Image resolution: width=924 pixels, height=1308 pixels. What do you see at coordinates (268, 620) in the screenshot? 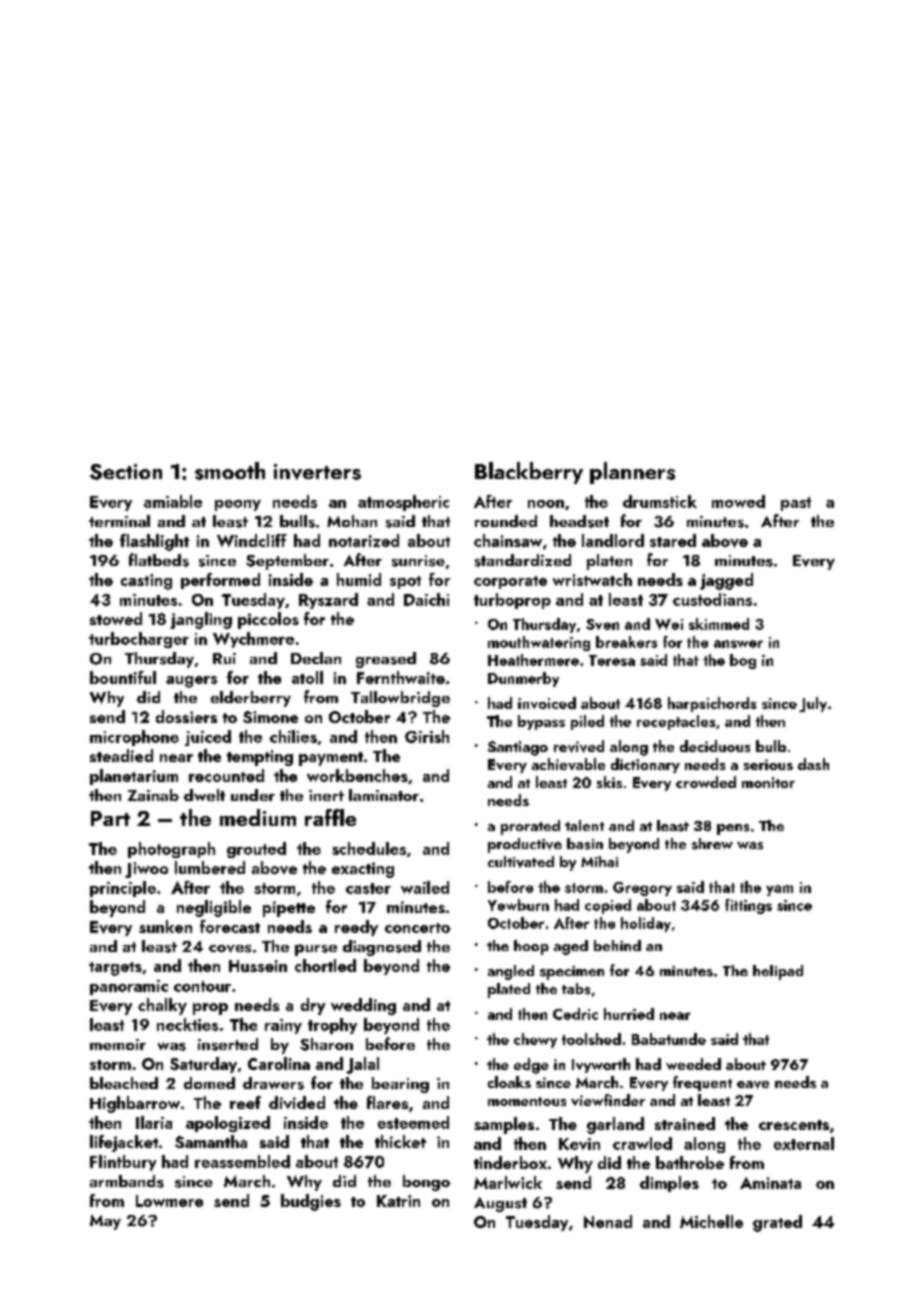
I see `piccolos` at bounding box center [268, 620].
